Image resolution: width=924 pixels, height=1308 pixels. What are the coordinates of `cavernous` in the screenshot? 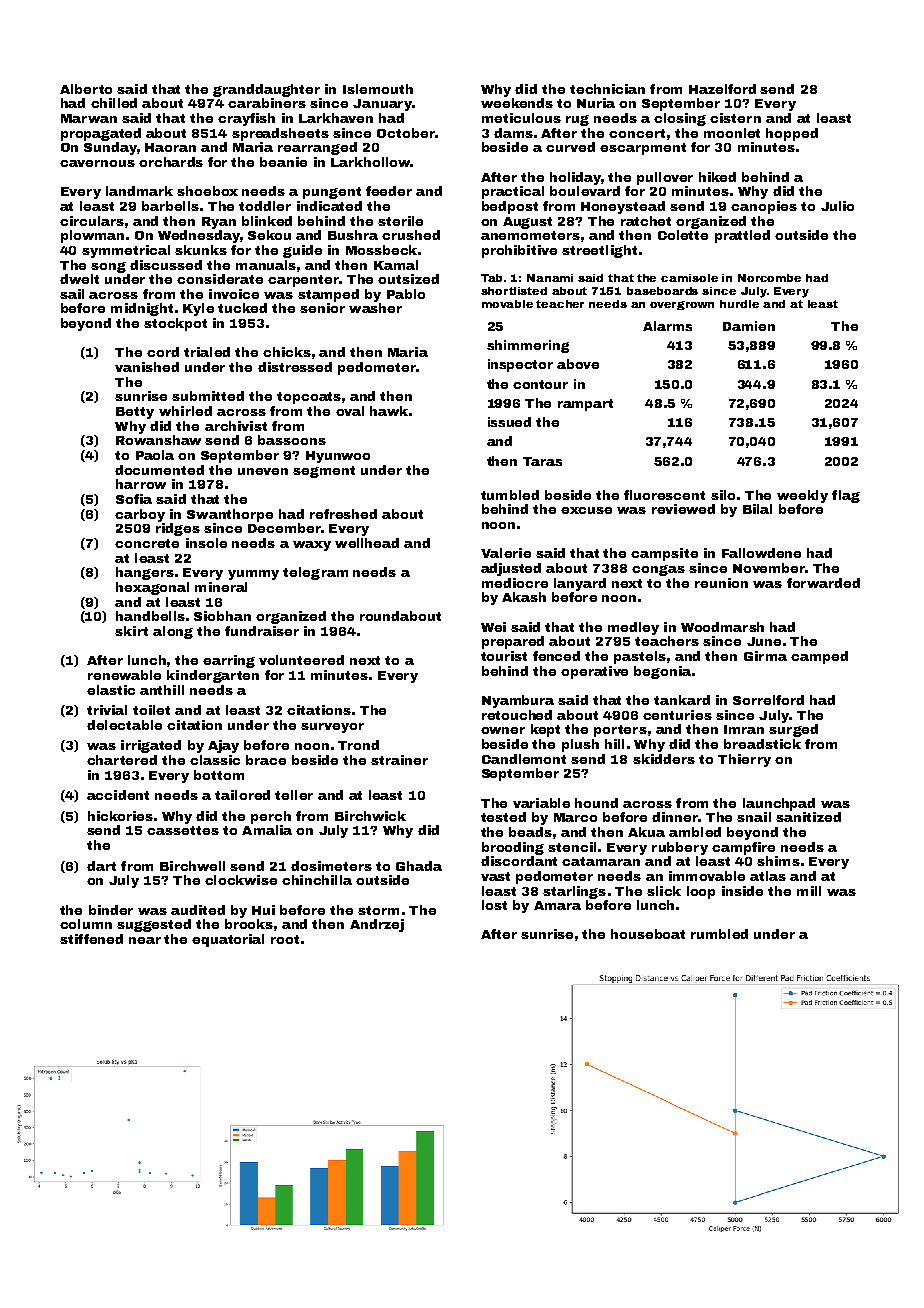 It's located at (97, 163).
